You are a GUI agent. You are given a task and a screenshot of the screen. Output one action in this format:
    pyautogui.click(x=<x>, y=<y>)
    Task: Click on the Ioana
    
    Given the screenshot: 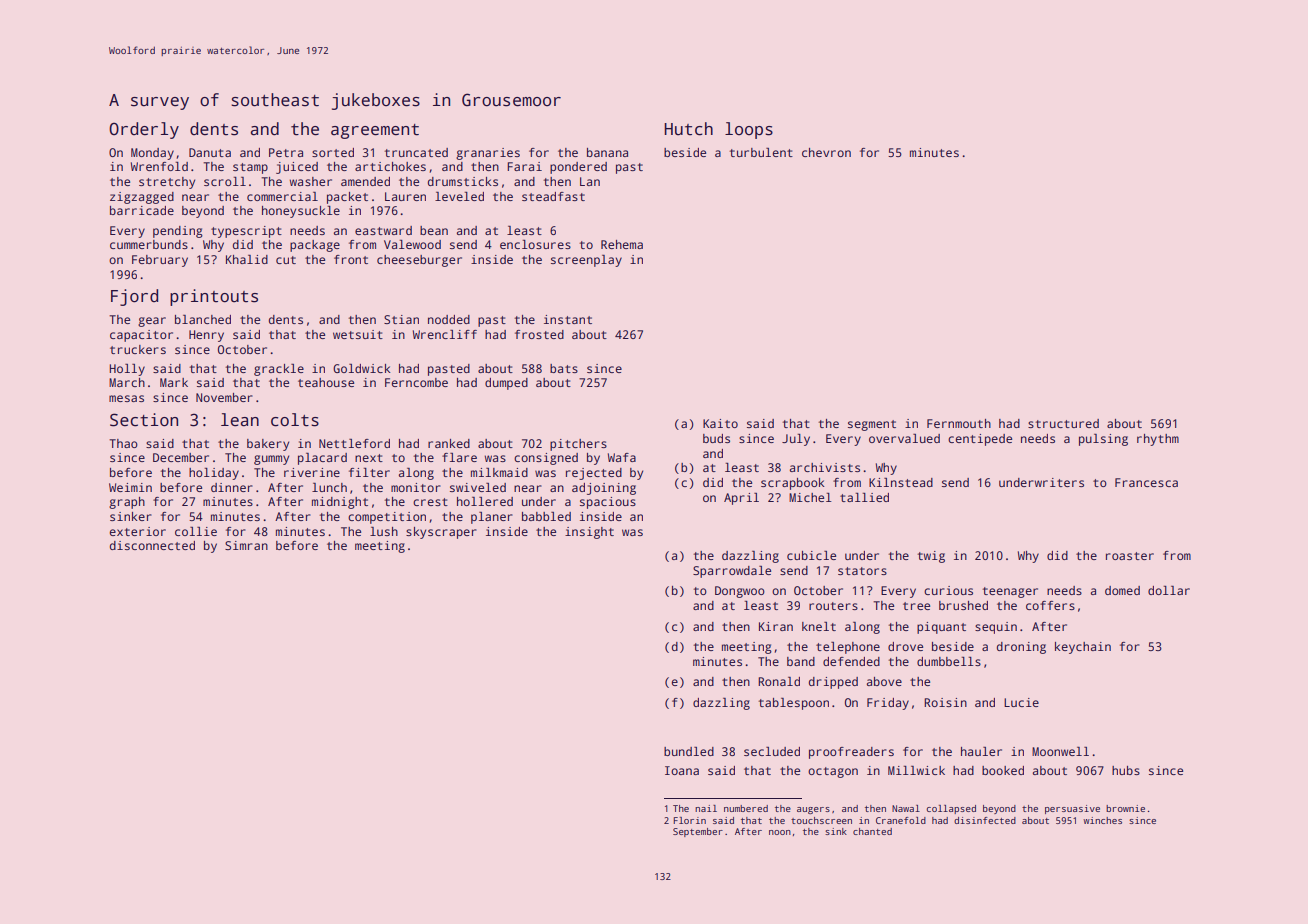 What is the action you would take?
    pyautogui.click(x=682, y=770)
